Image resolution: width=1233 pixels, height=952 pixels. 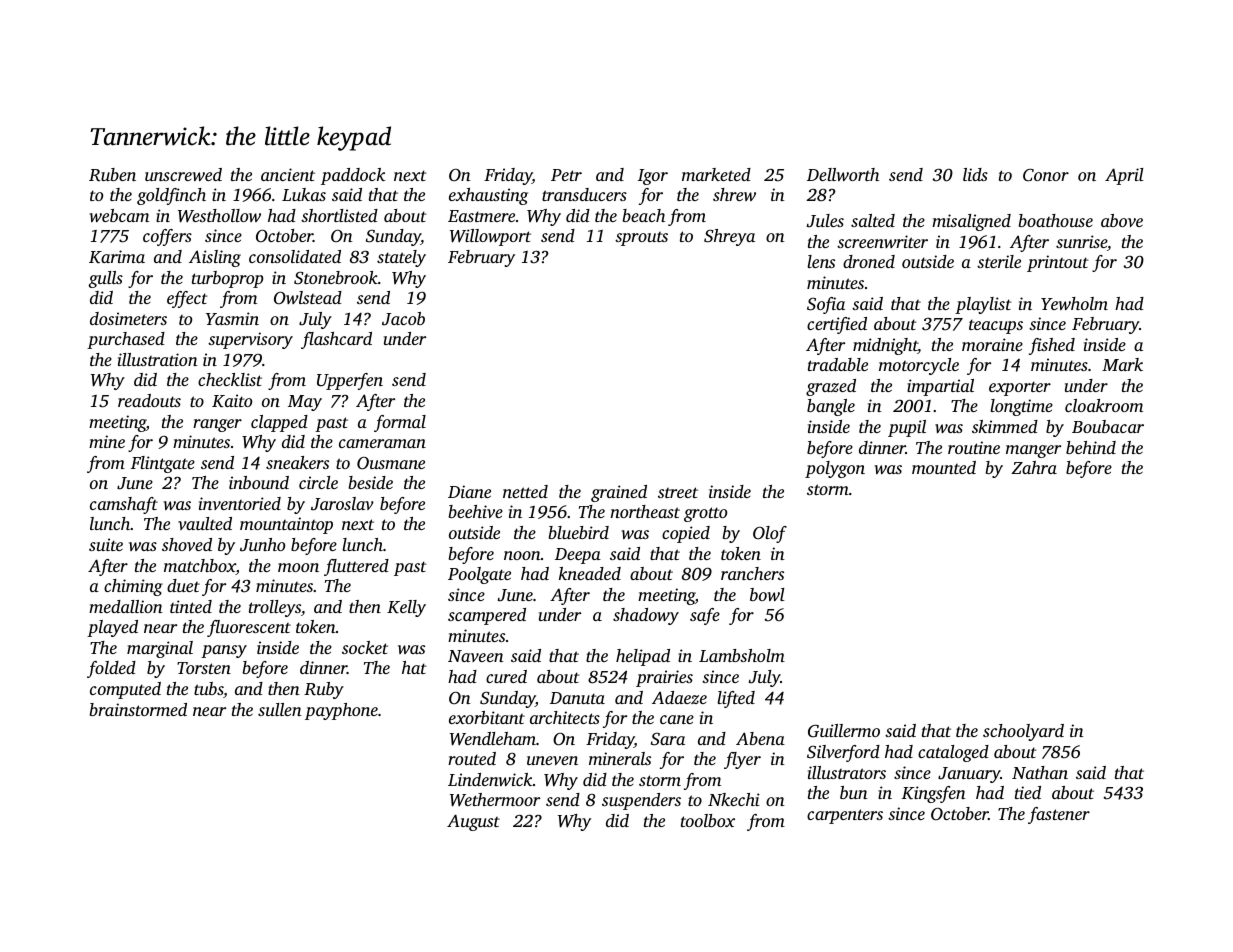 What do you see at coordinates (183, 174) in the page?
I see `unscrewed` at bounding box center [183, 174].
